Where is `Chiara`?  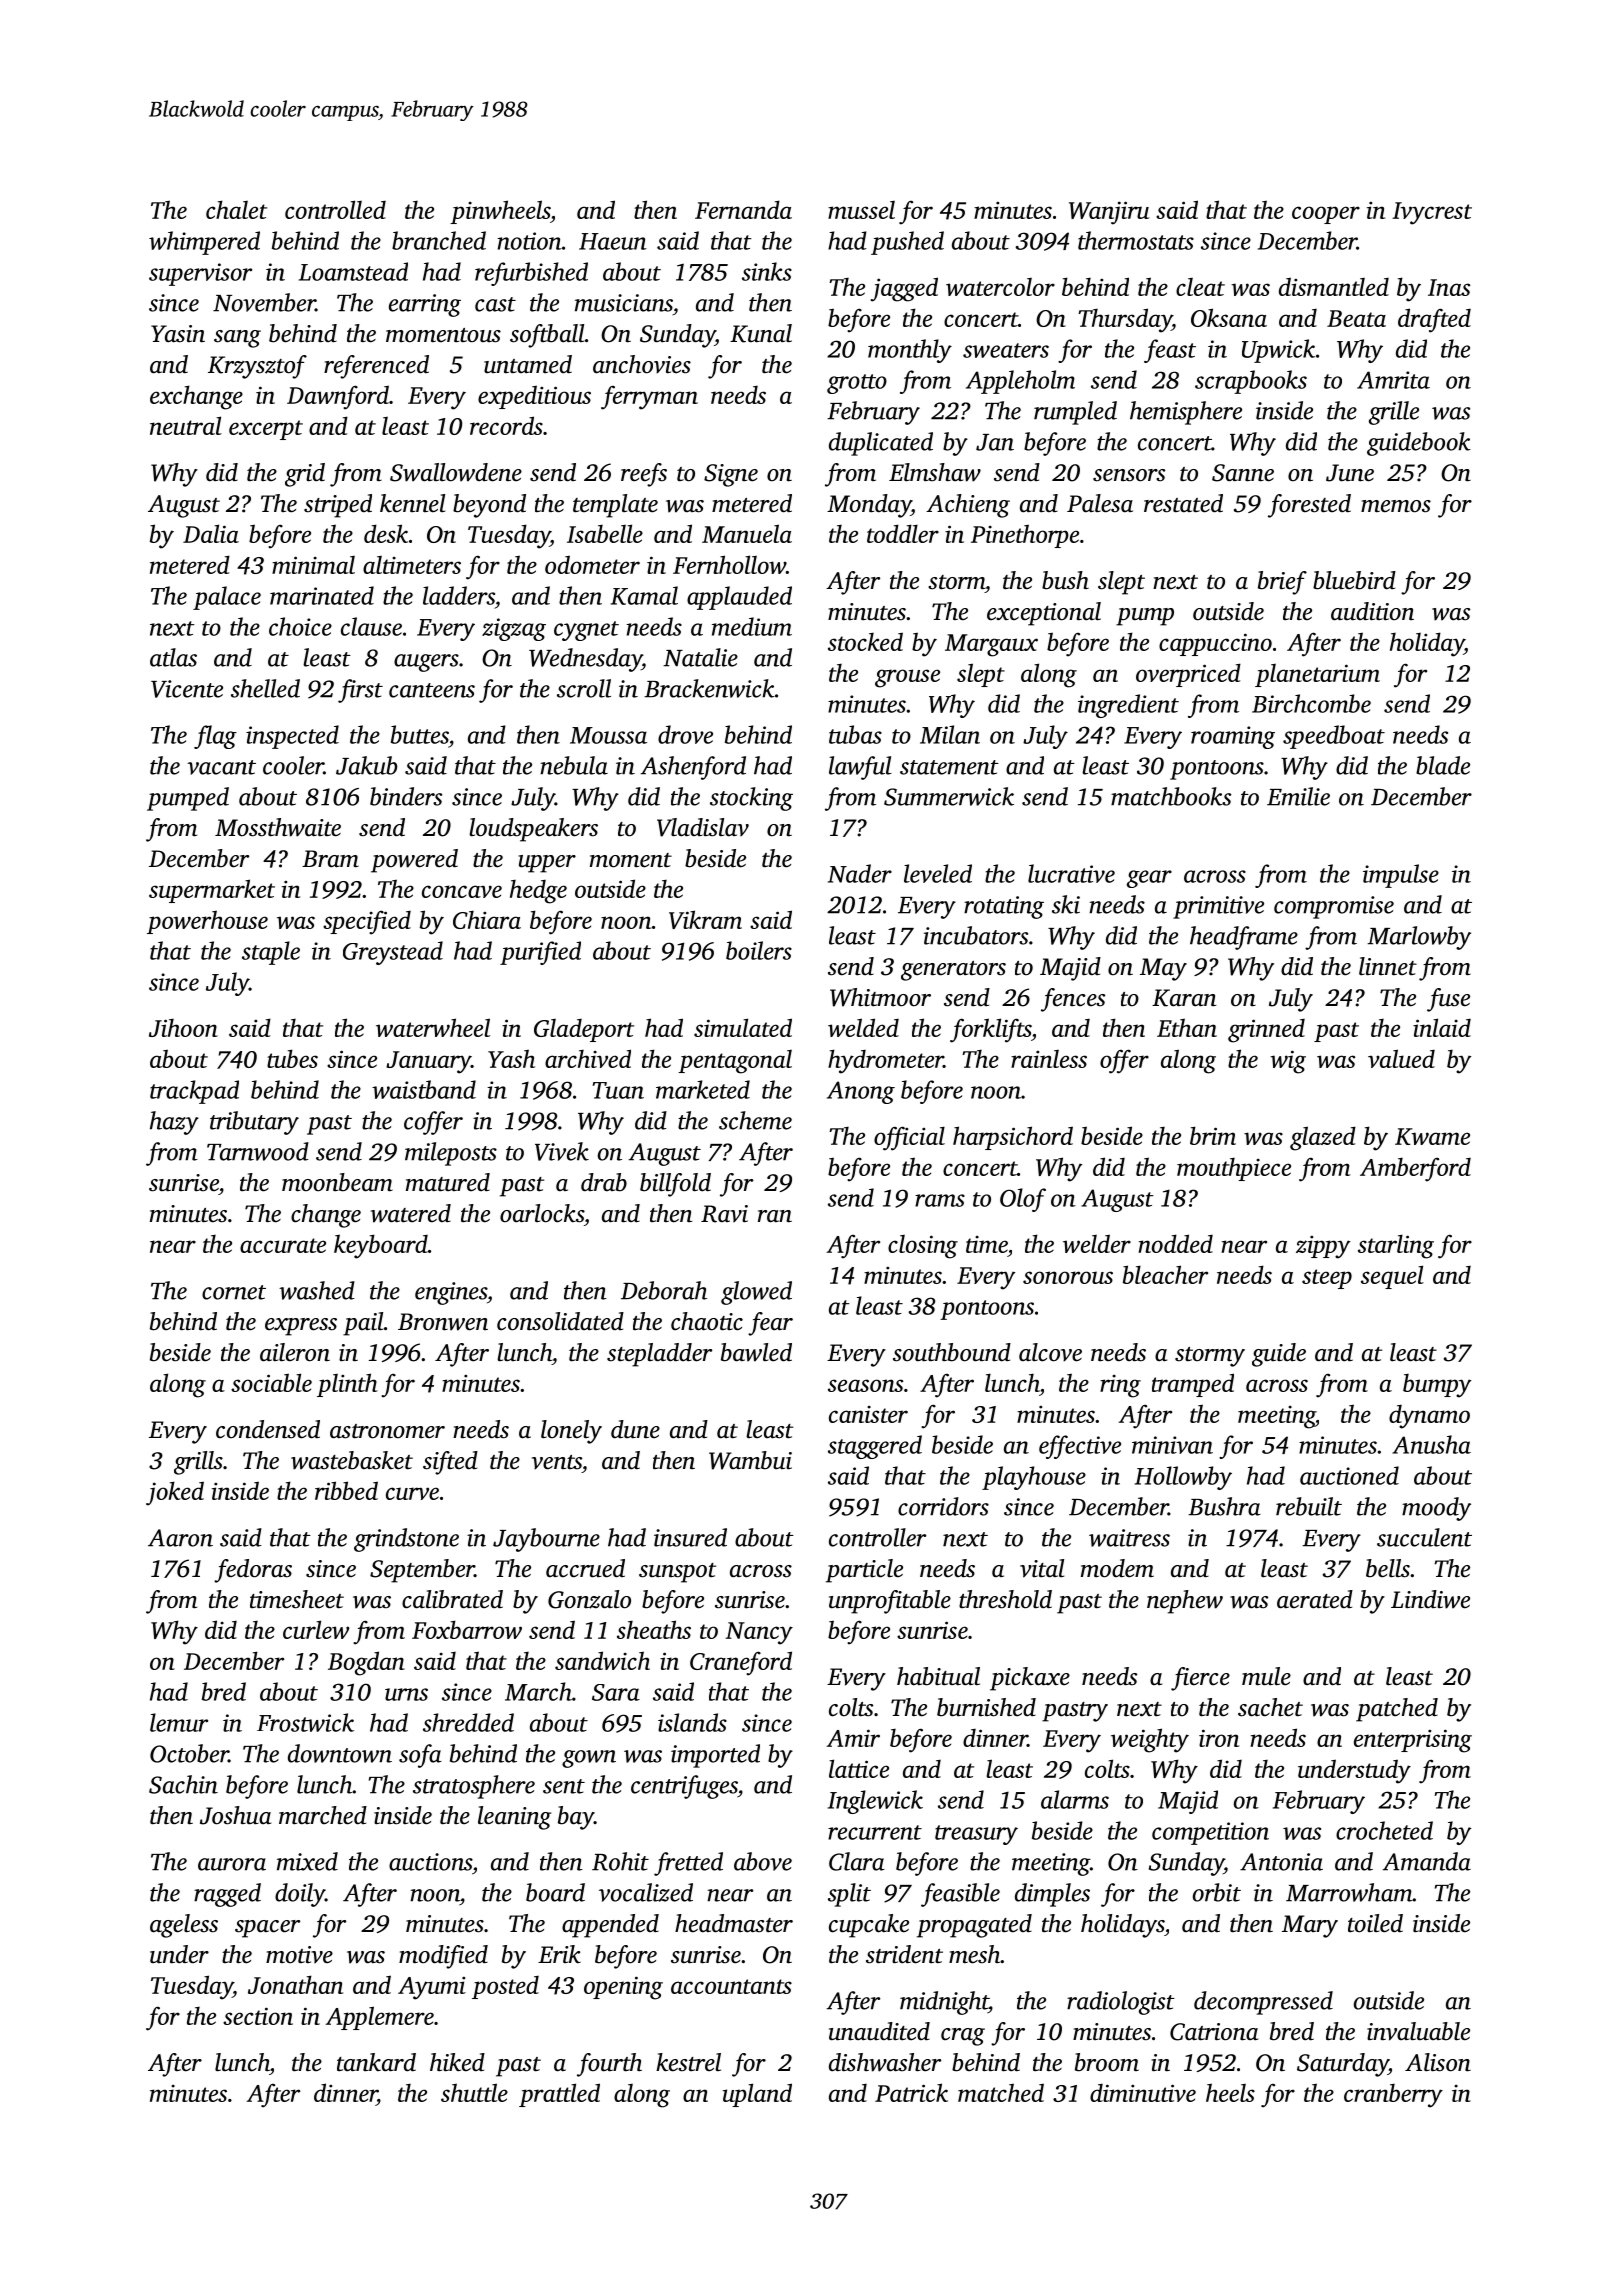 Chiara is located at coordinates (487, 920).
